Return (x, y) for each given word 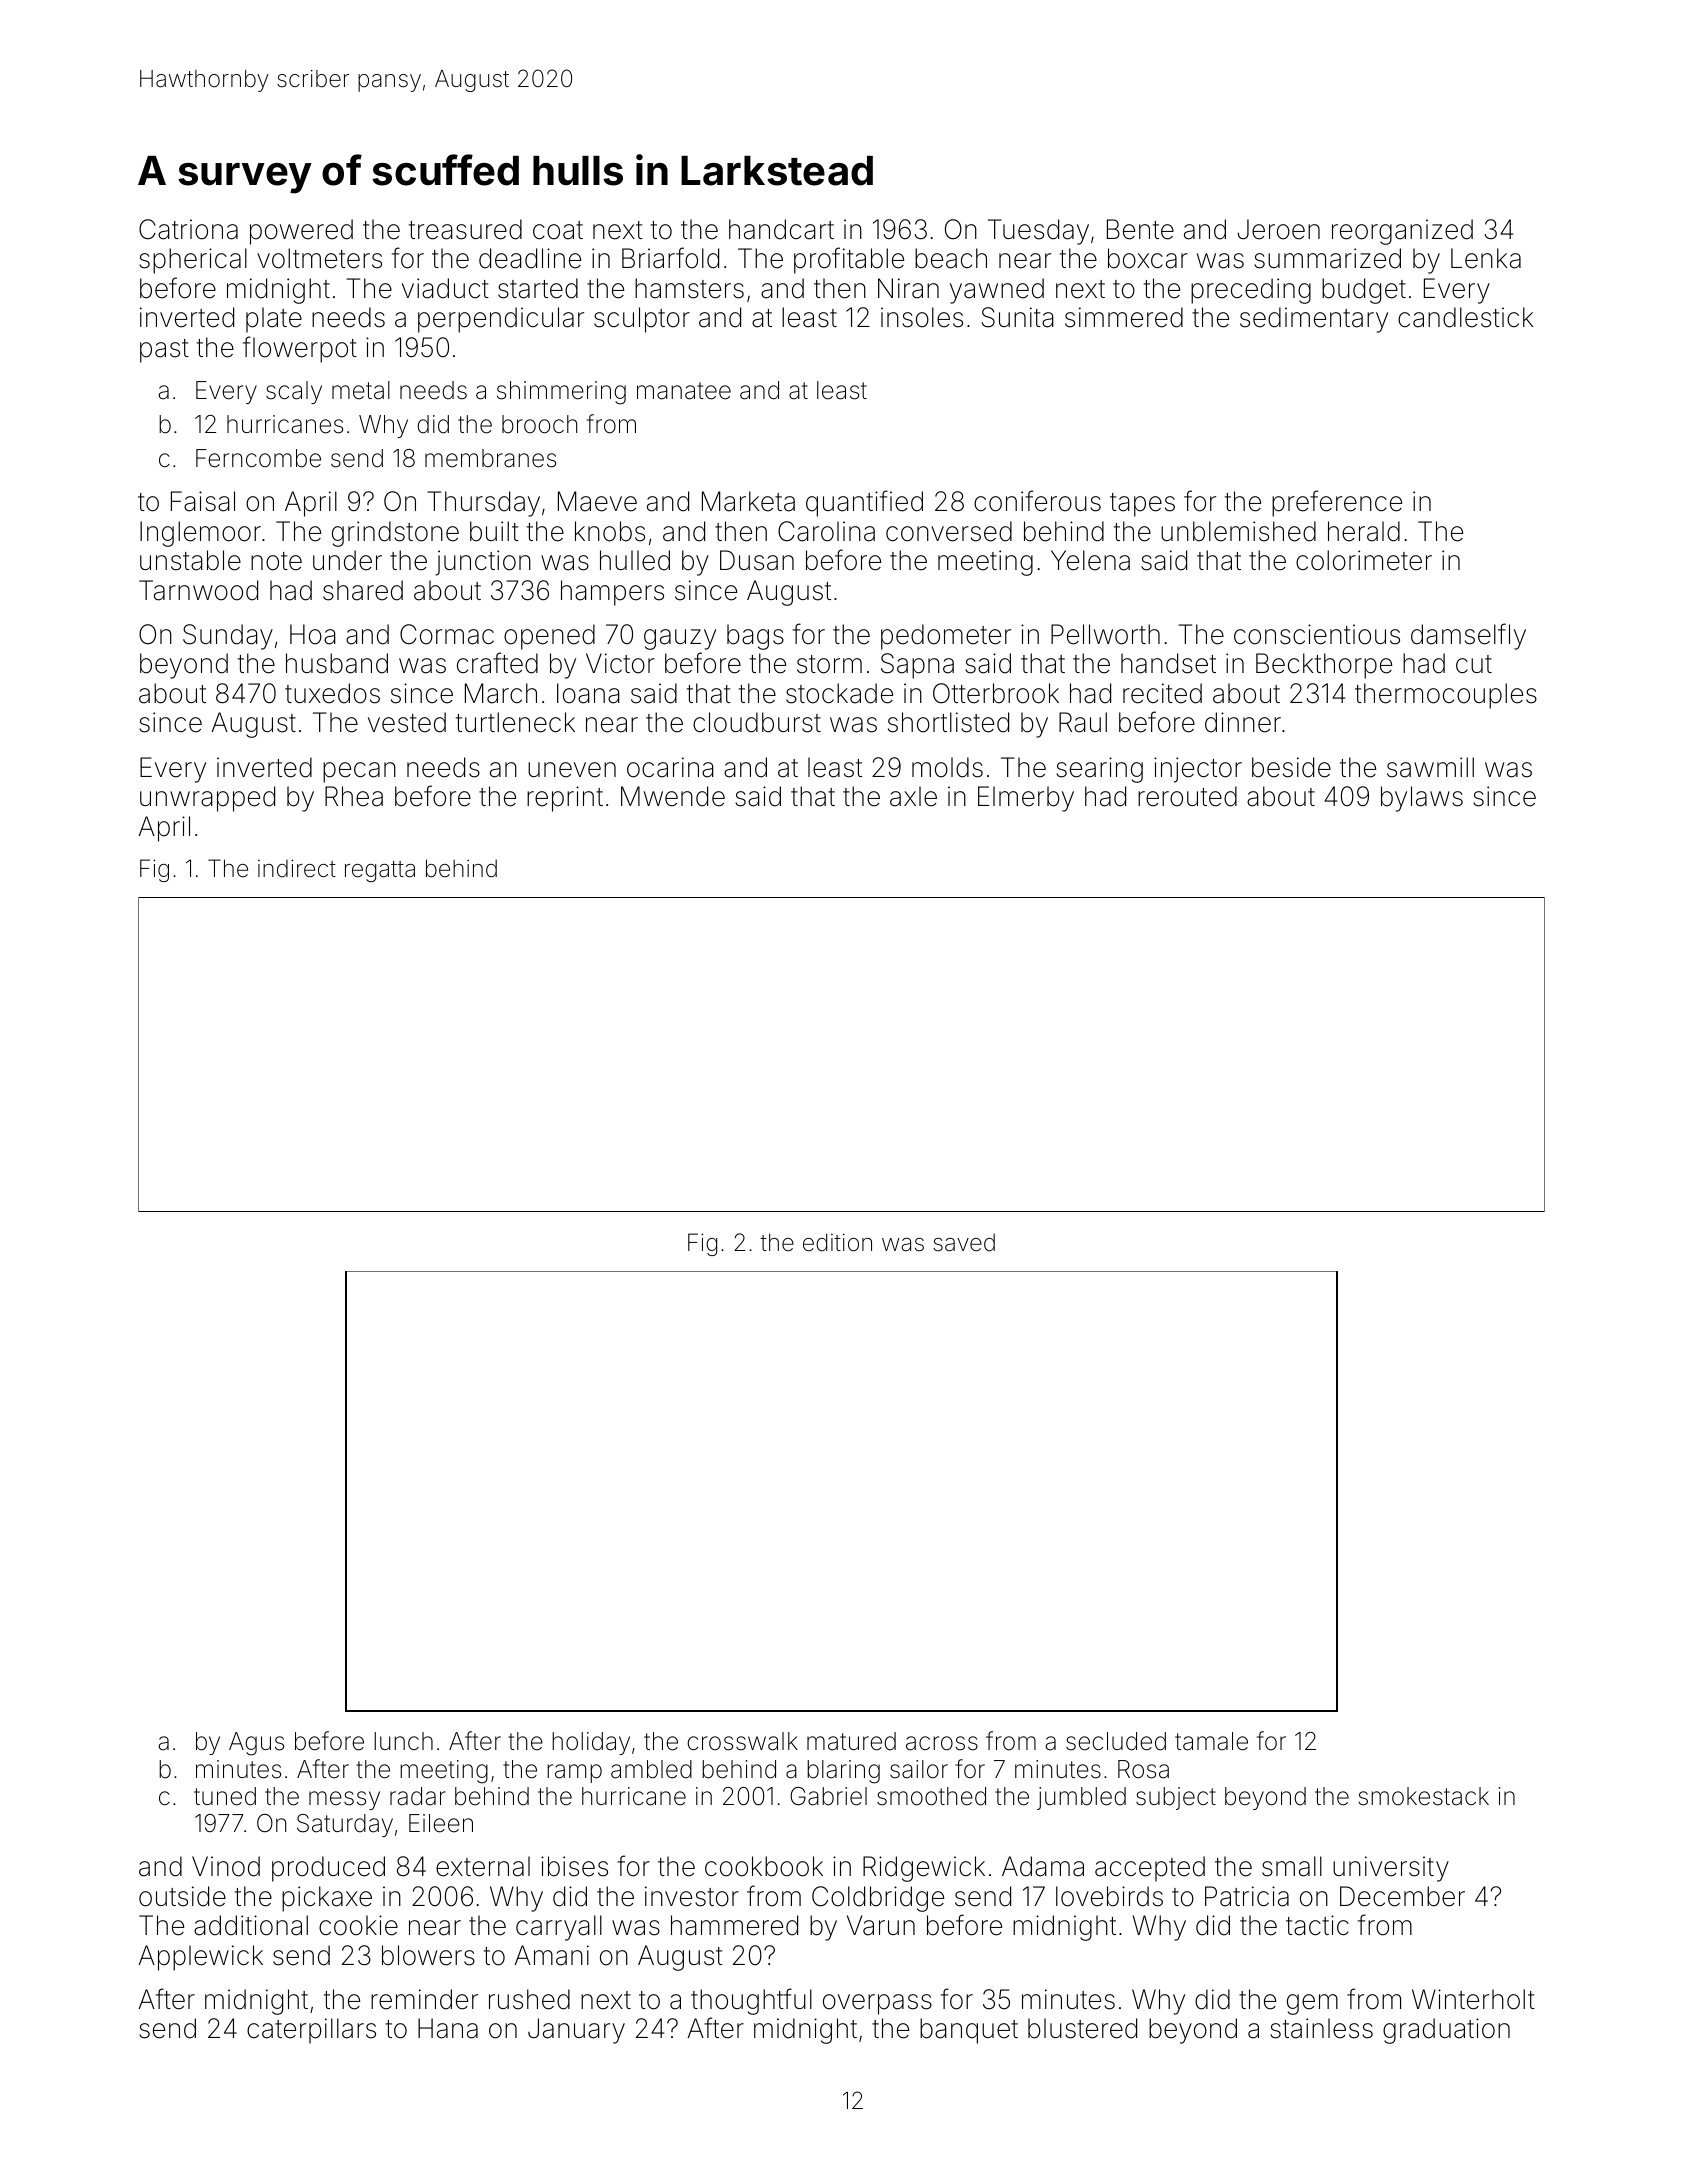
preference (1337, 503)
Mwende (673, 796)
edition (837, 1242)
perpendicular (501, 320)
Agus (256, 1744)
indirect (297, 868)
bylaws (1422, 799)
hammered (734, 1925)
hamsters (689, 288)
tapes (1142, 505)
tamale (1211, 1741)
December (1402, 1896)
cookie (358, 1925)
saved (964, 1242)
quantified (864, 503)
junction (483, 563)
